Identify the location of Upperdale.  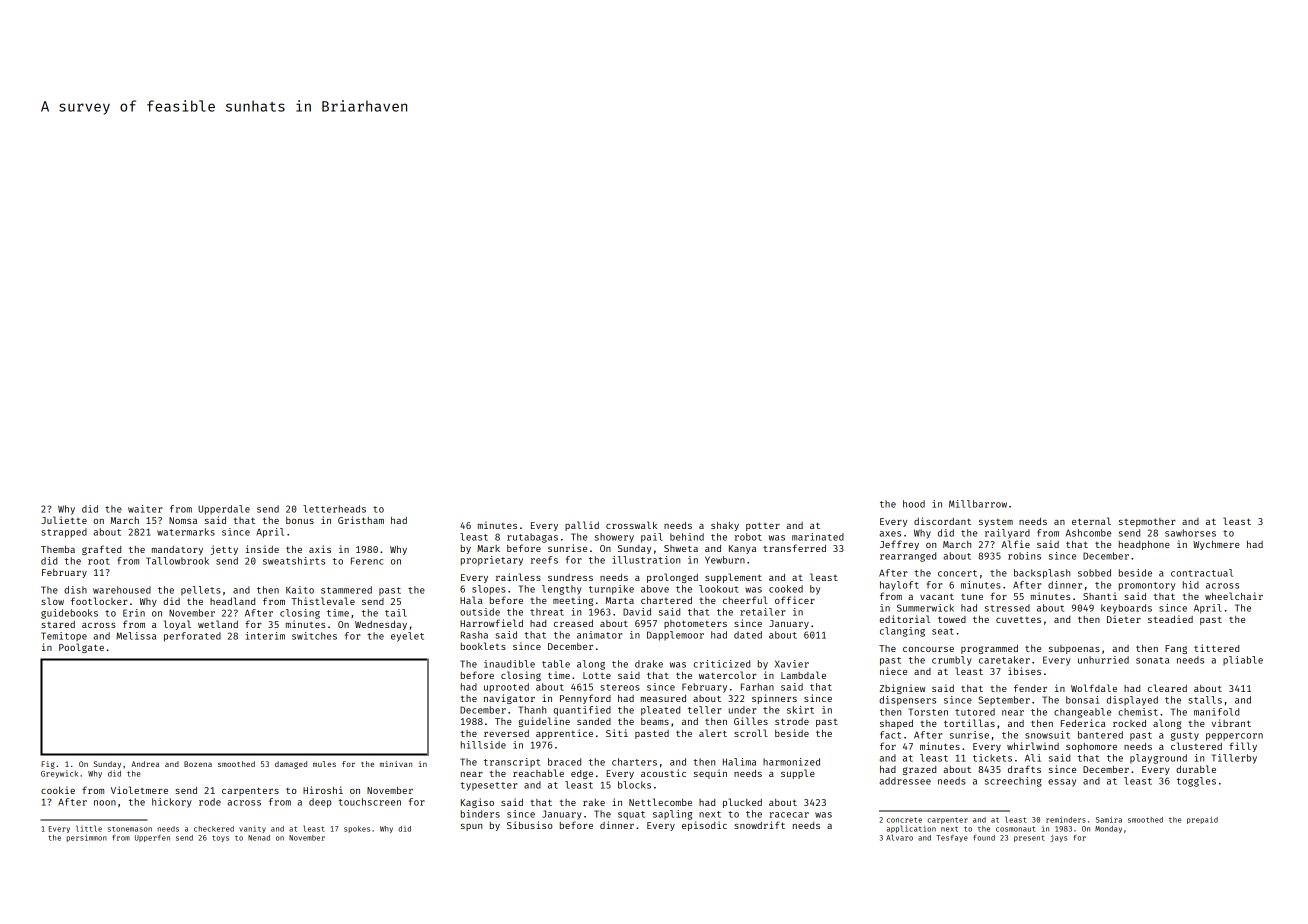
(224, 510).
